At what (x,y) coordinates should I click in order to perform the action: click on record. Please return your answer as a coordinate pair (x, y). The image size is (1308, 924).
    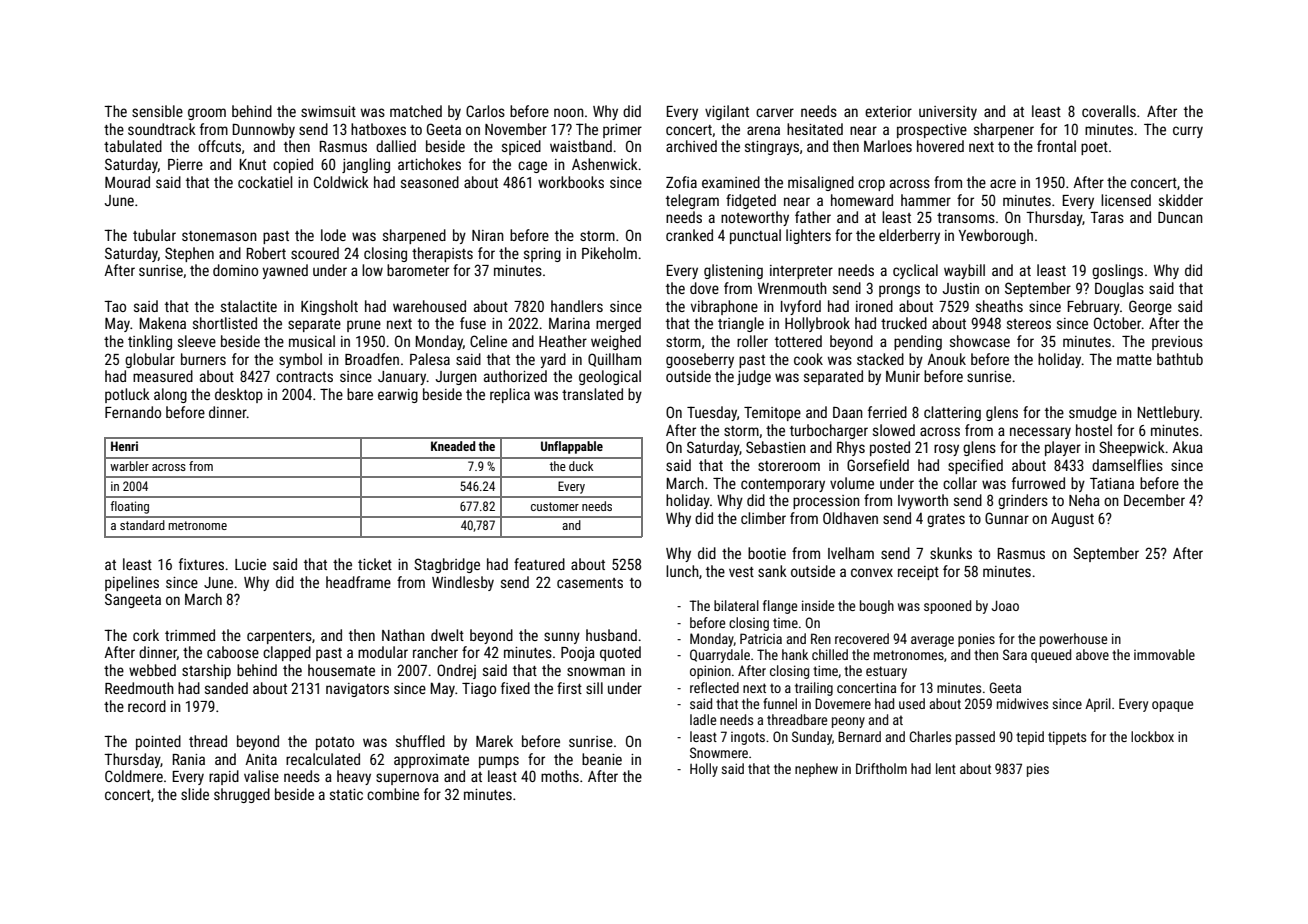
    Looking at the image, I should click on (147, 706).
